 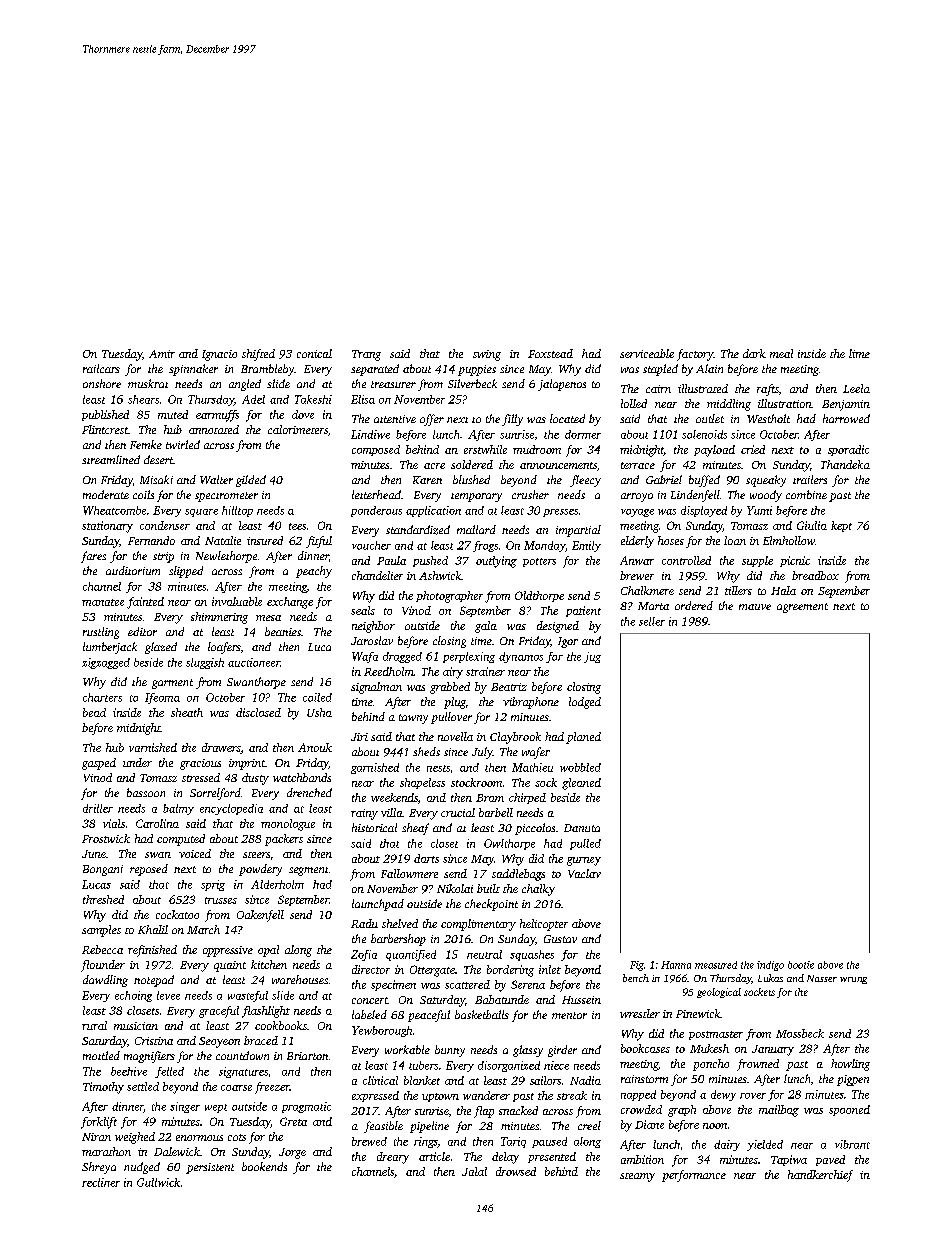 I want to click on inlet, so click(x=550, y=969).
